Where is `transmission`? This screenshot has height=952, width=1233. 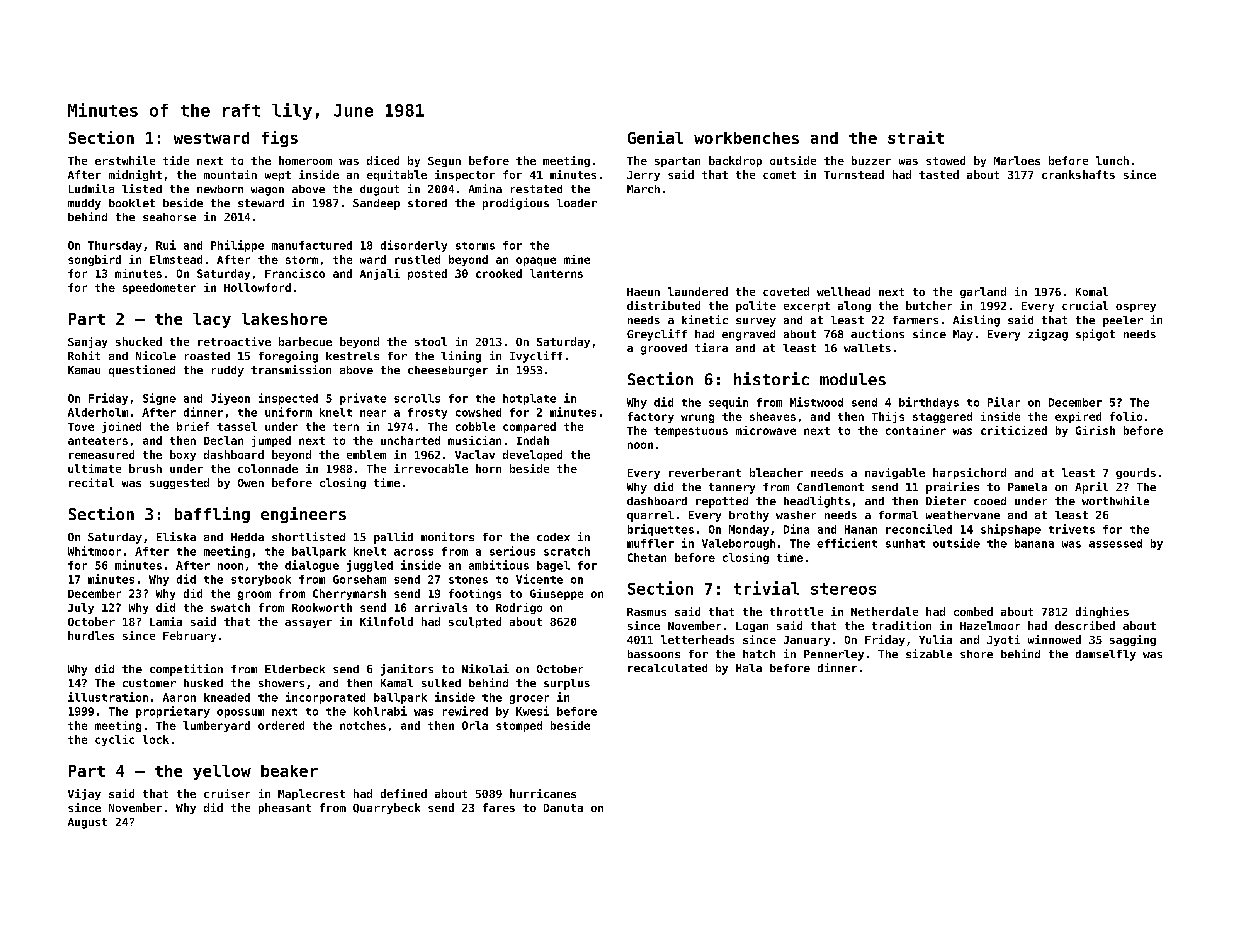 transmission is located at coordinates (291, 369).
